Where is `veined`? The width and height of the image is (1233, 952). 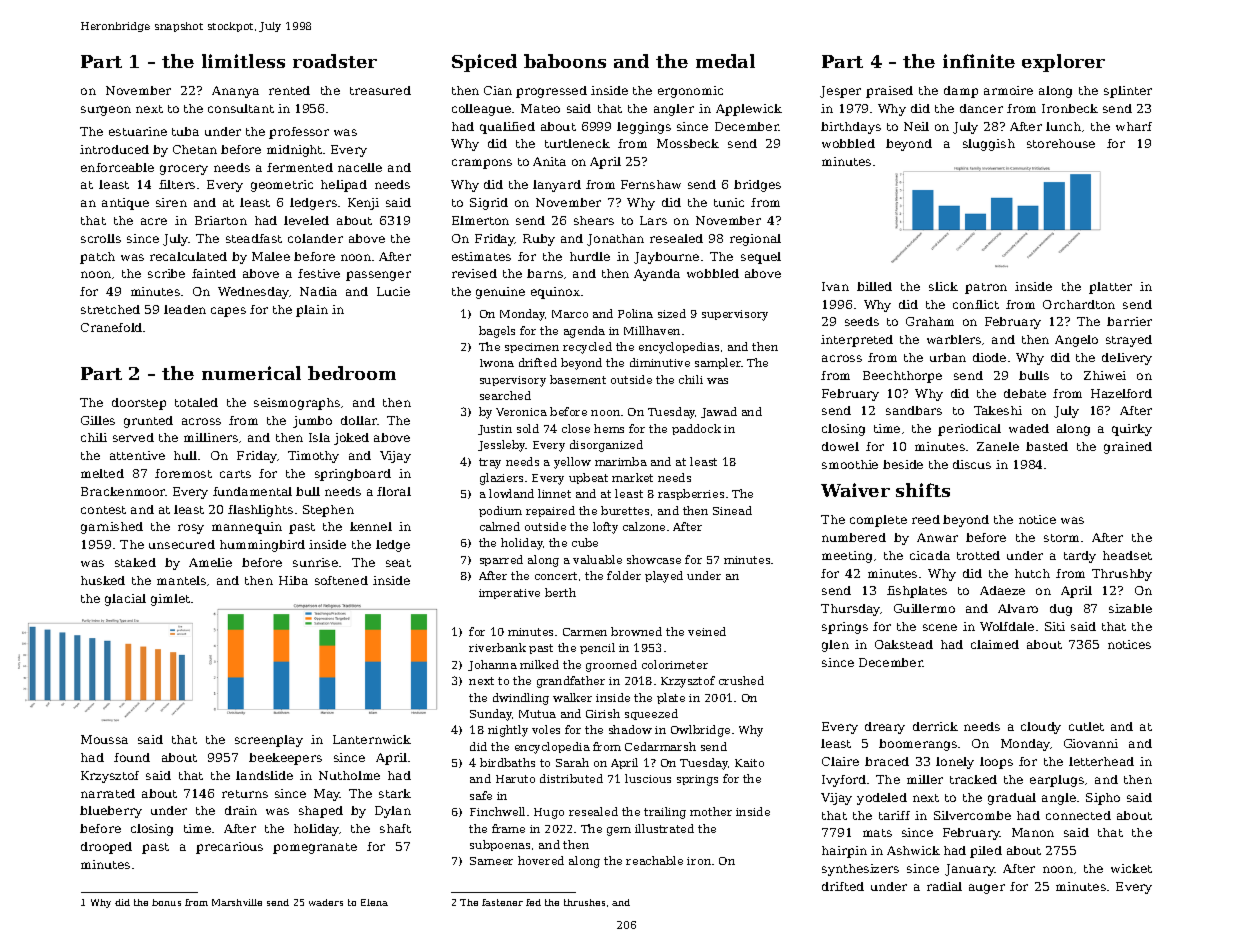
veined is located at coordinates (707, 631).
